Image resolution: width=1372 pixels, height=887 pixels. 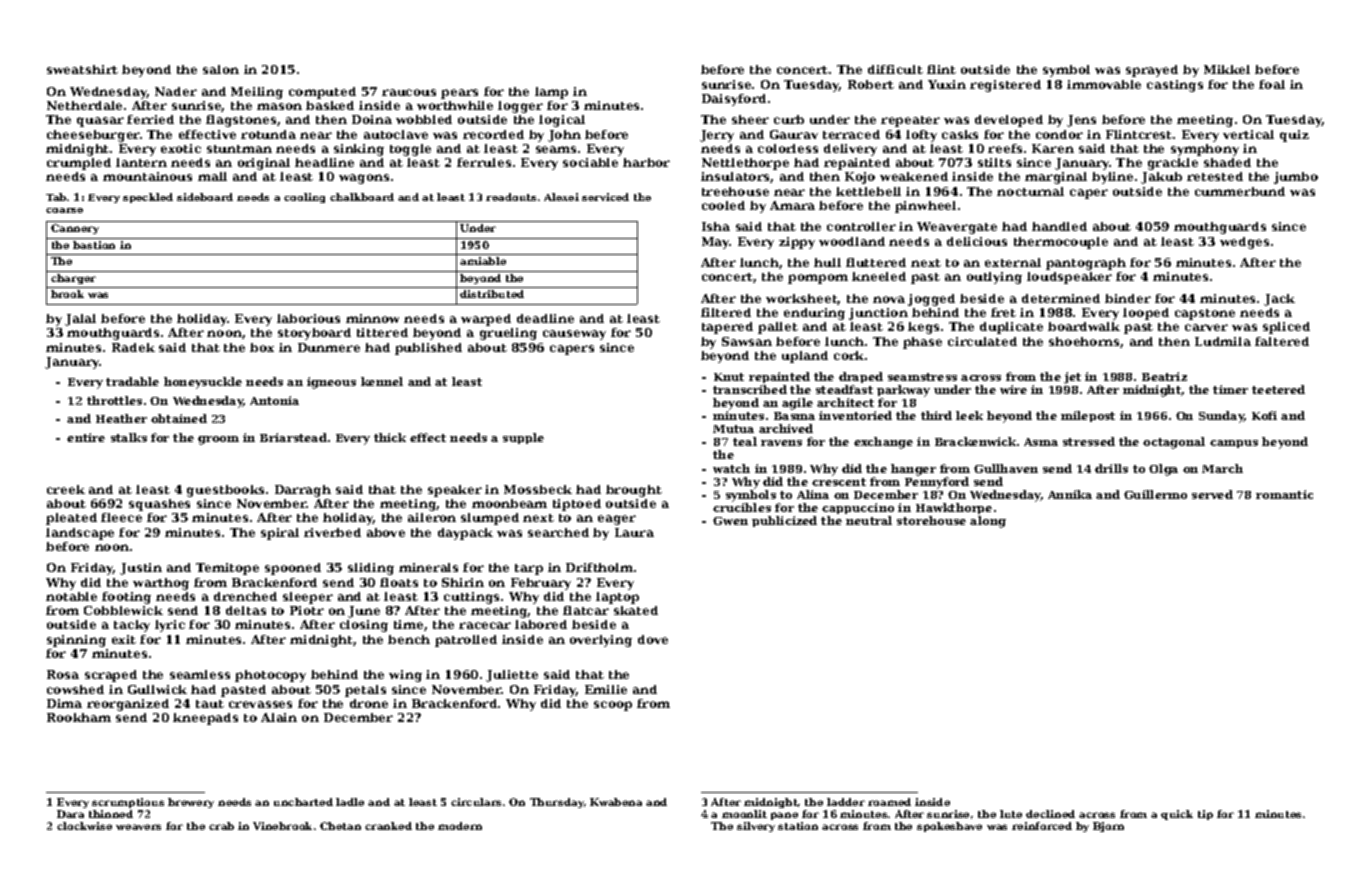 I want to click on Mossbeck, so click(x=538, y=489).
